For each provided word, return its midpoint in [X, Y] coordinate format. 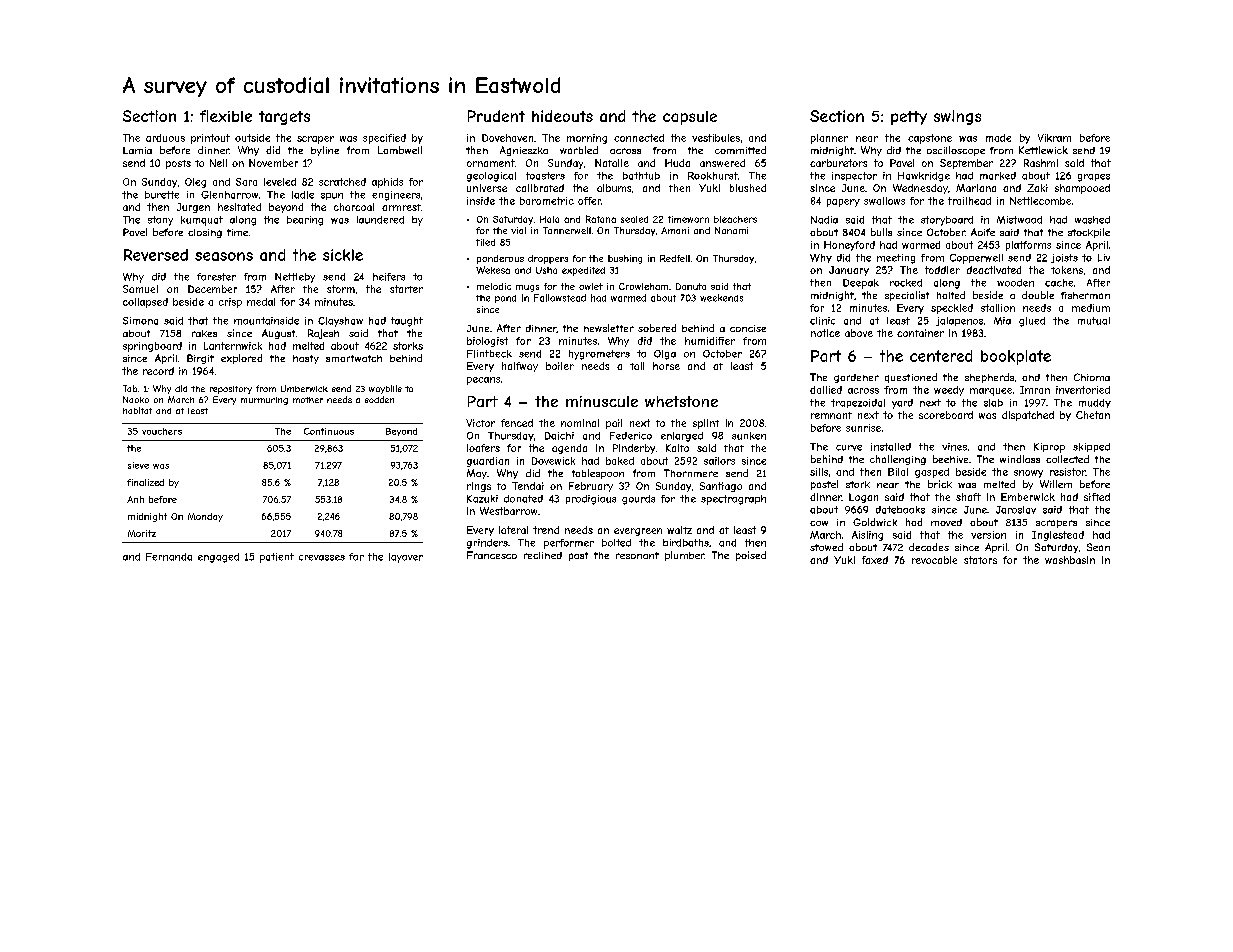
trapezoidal [858, 403]
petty [909, 118]
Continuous [329, 431]
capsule [690, 118]
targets [284, 118]
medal [261, 302]
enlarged [682, 437]
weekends [721, 298]
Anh [135, 499]
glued [1032, 322]
